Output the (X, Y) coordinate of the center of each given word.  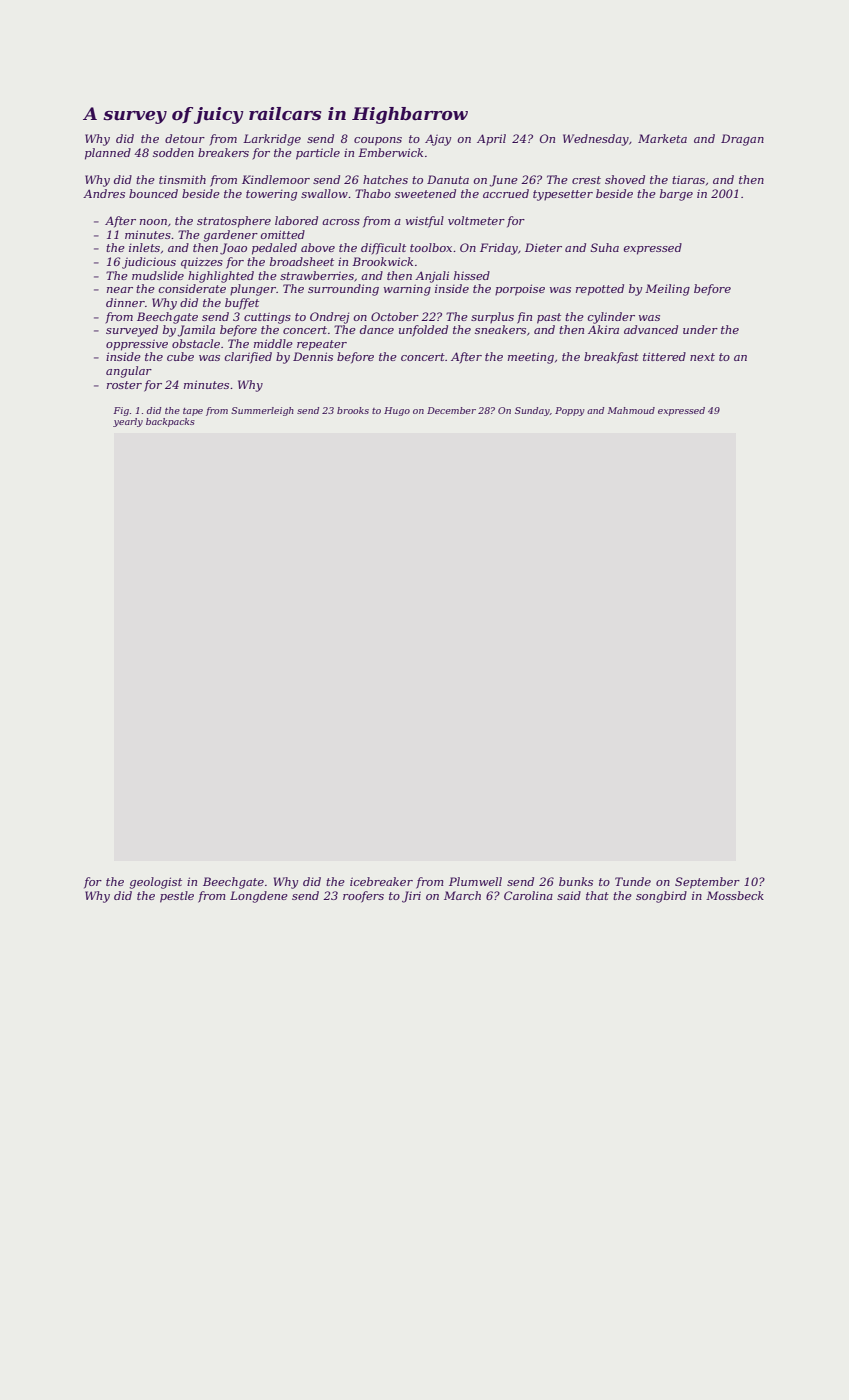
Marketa (662, 138)
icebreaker (381, 881)
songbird (661, 897)
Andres (104, 193)
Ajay (438, 140)
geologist (156, 883)
